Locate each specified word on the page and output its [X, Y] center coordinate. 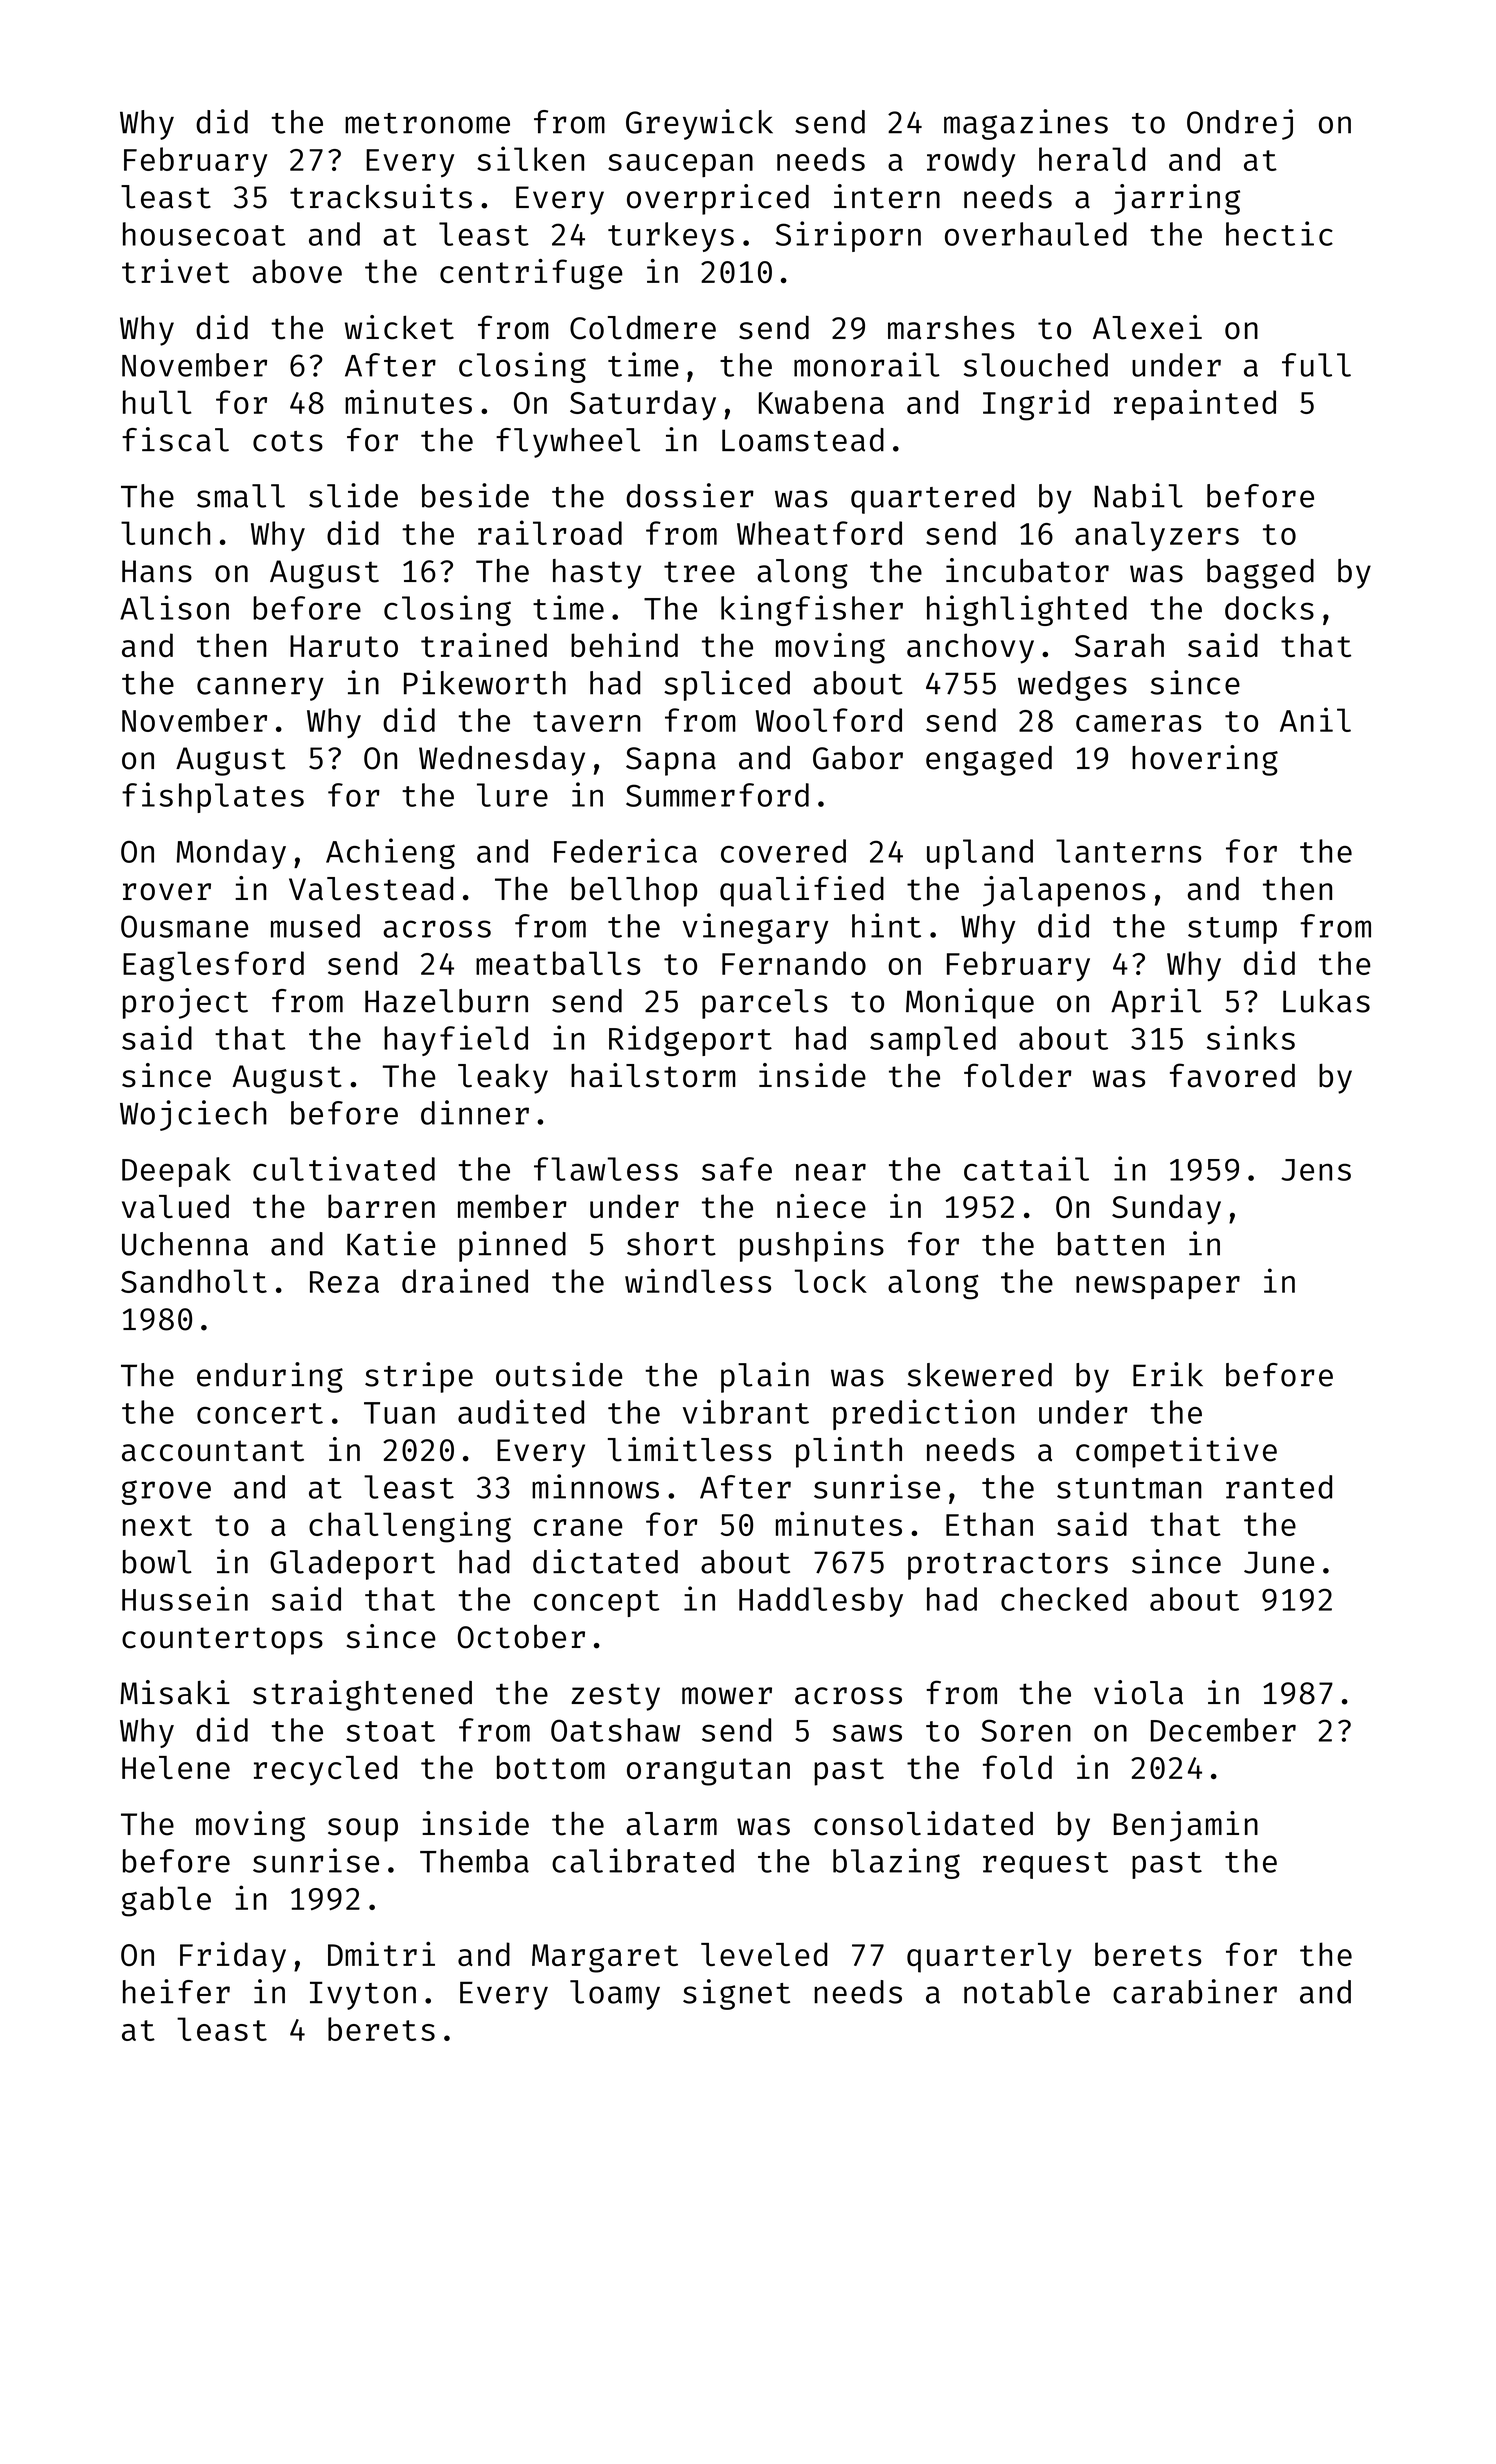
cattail [1026, 1168]
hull [157, 402]
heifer [176, 1991]
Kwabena [821, 402]
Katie [391, 1243]
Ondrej [1240, 124]
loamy [615, 1995]
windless [698, 1280]
